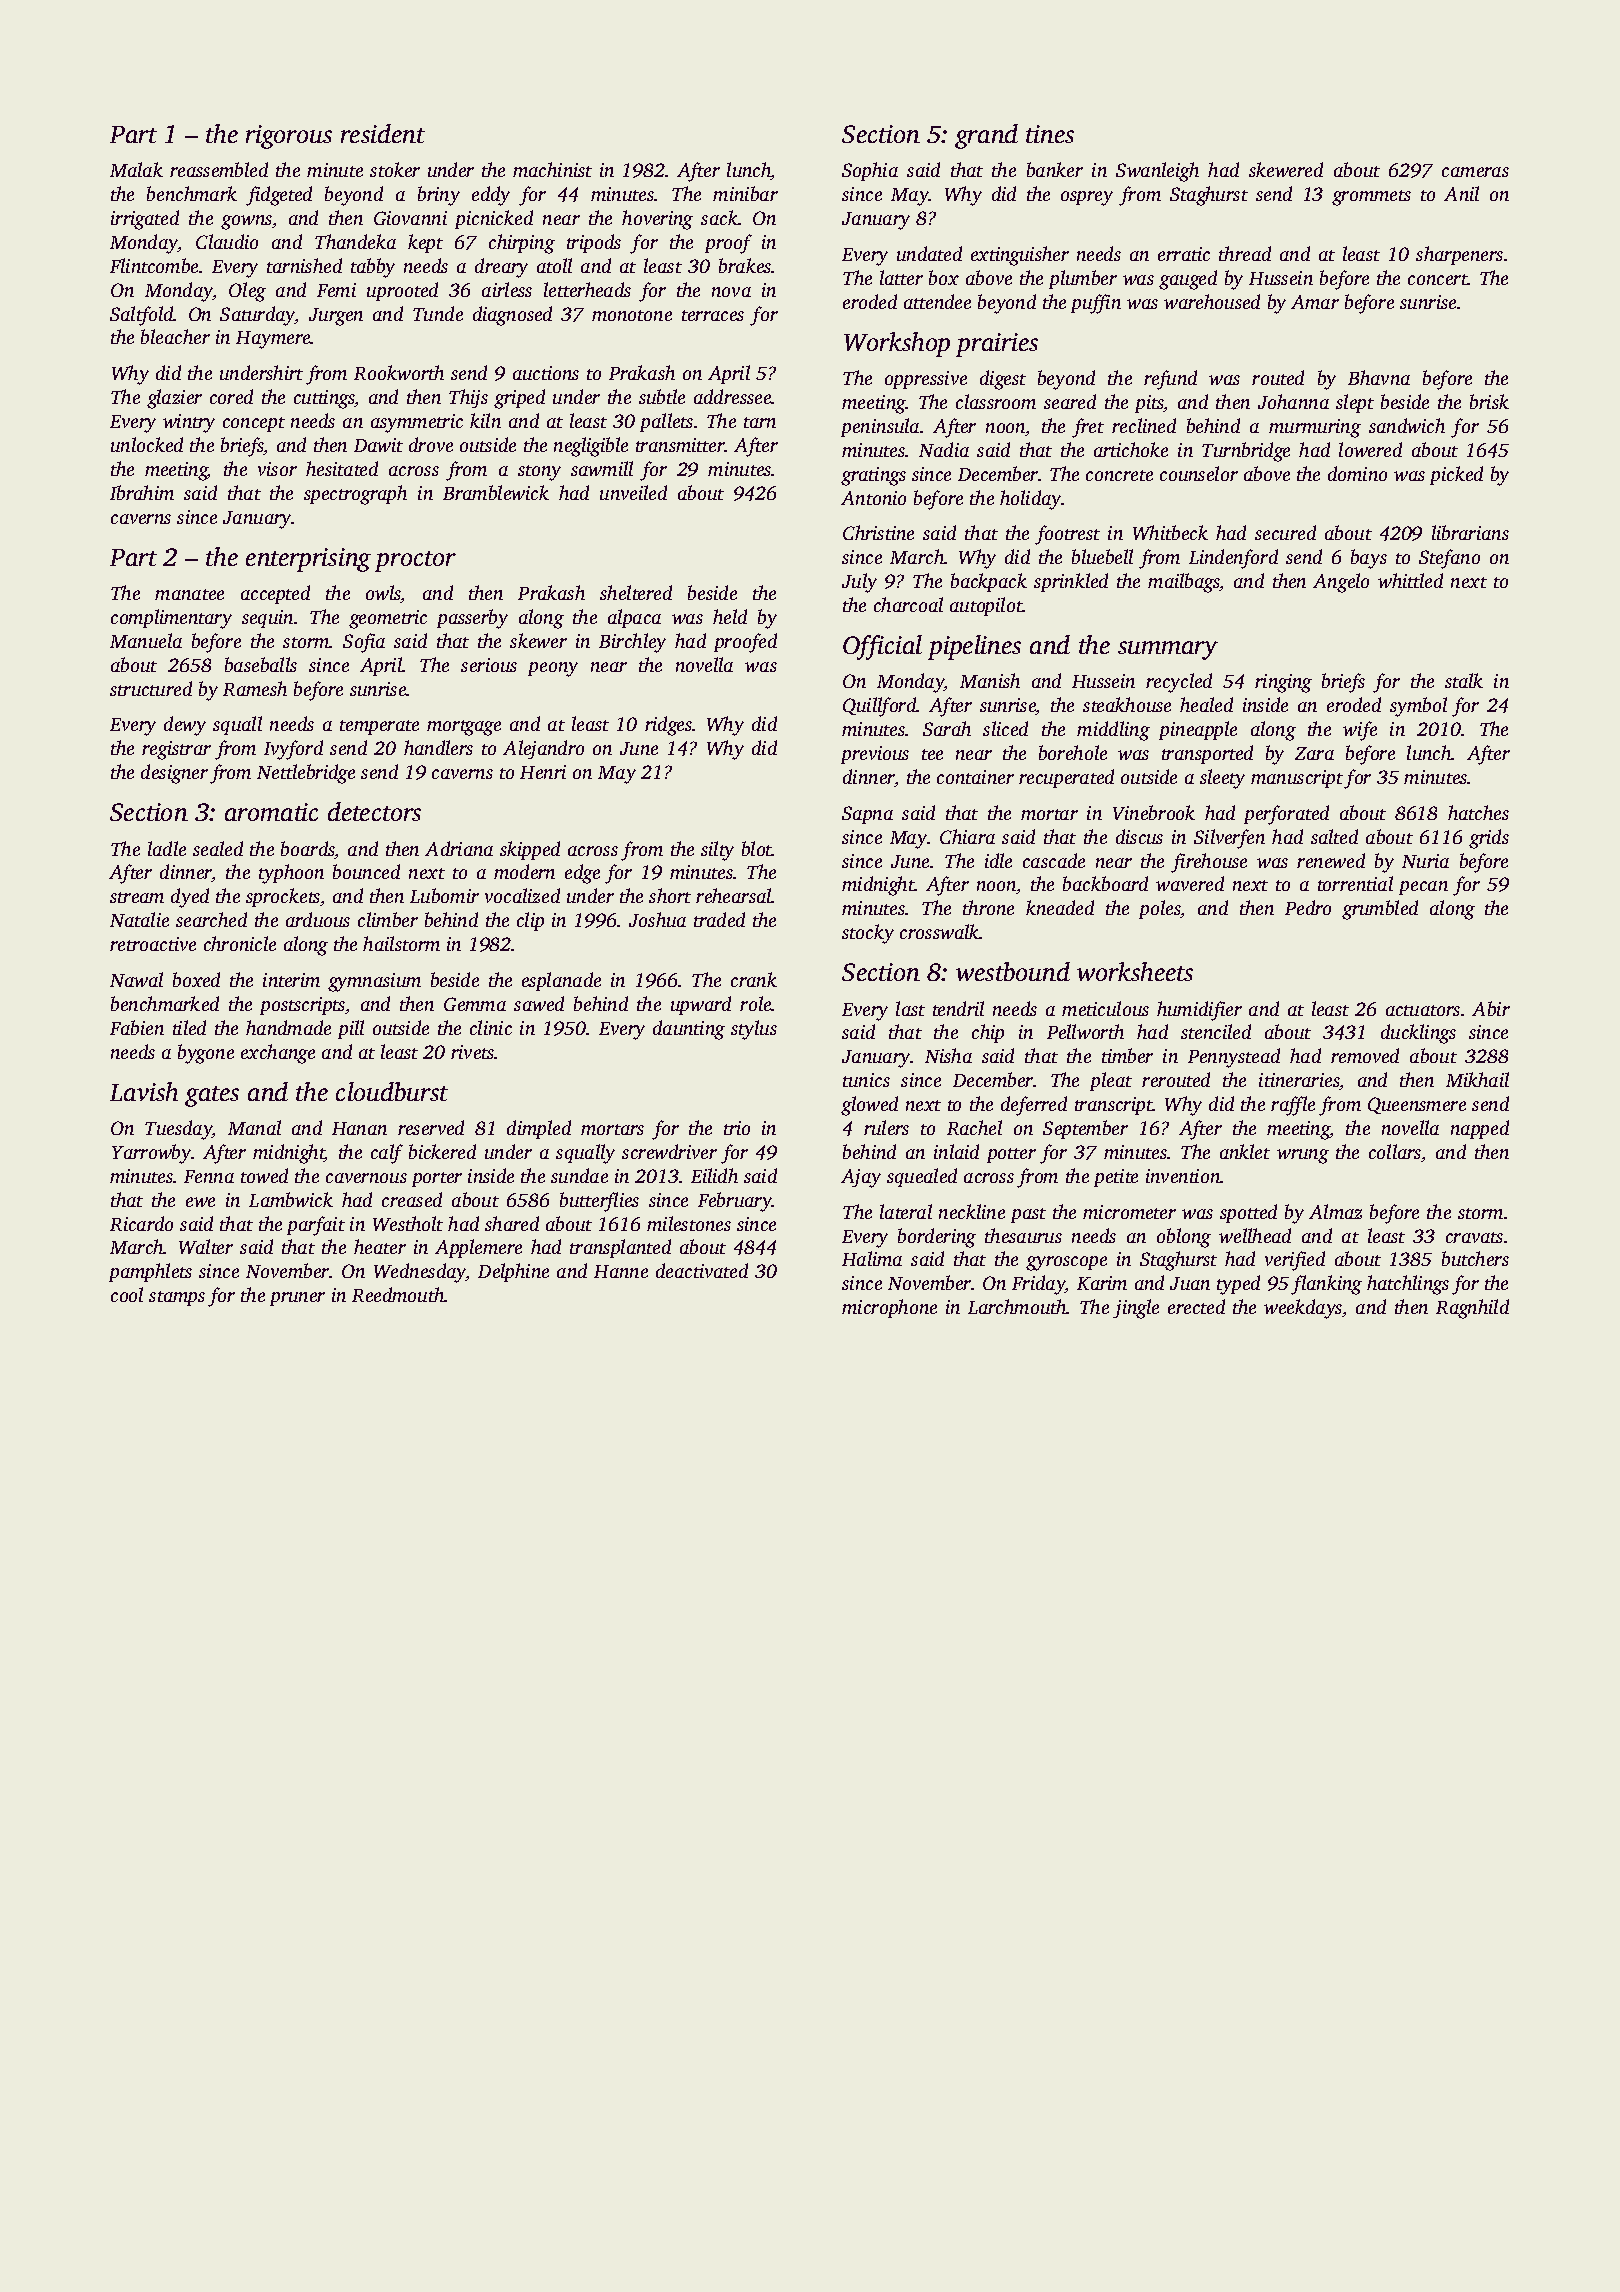  Describe the element at coordinates (1222, 779) in the document. I see `sleety` at that location.
